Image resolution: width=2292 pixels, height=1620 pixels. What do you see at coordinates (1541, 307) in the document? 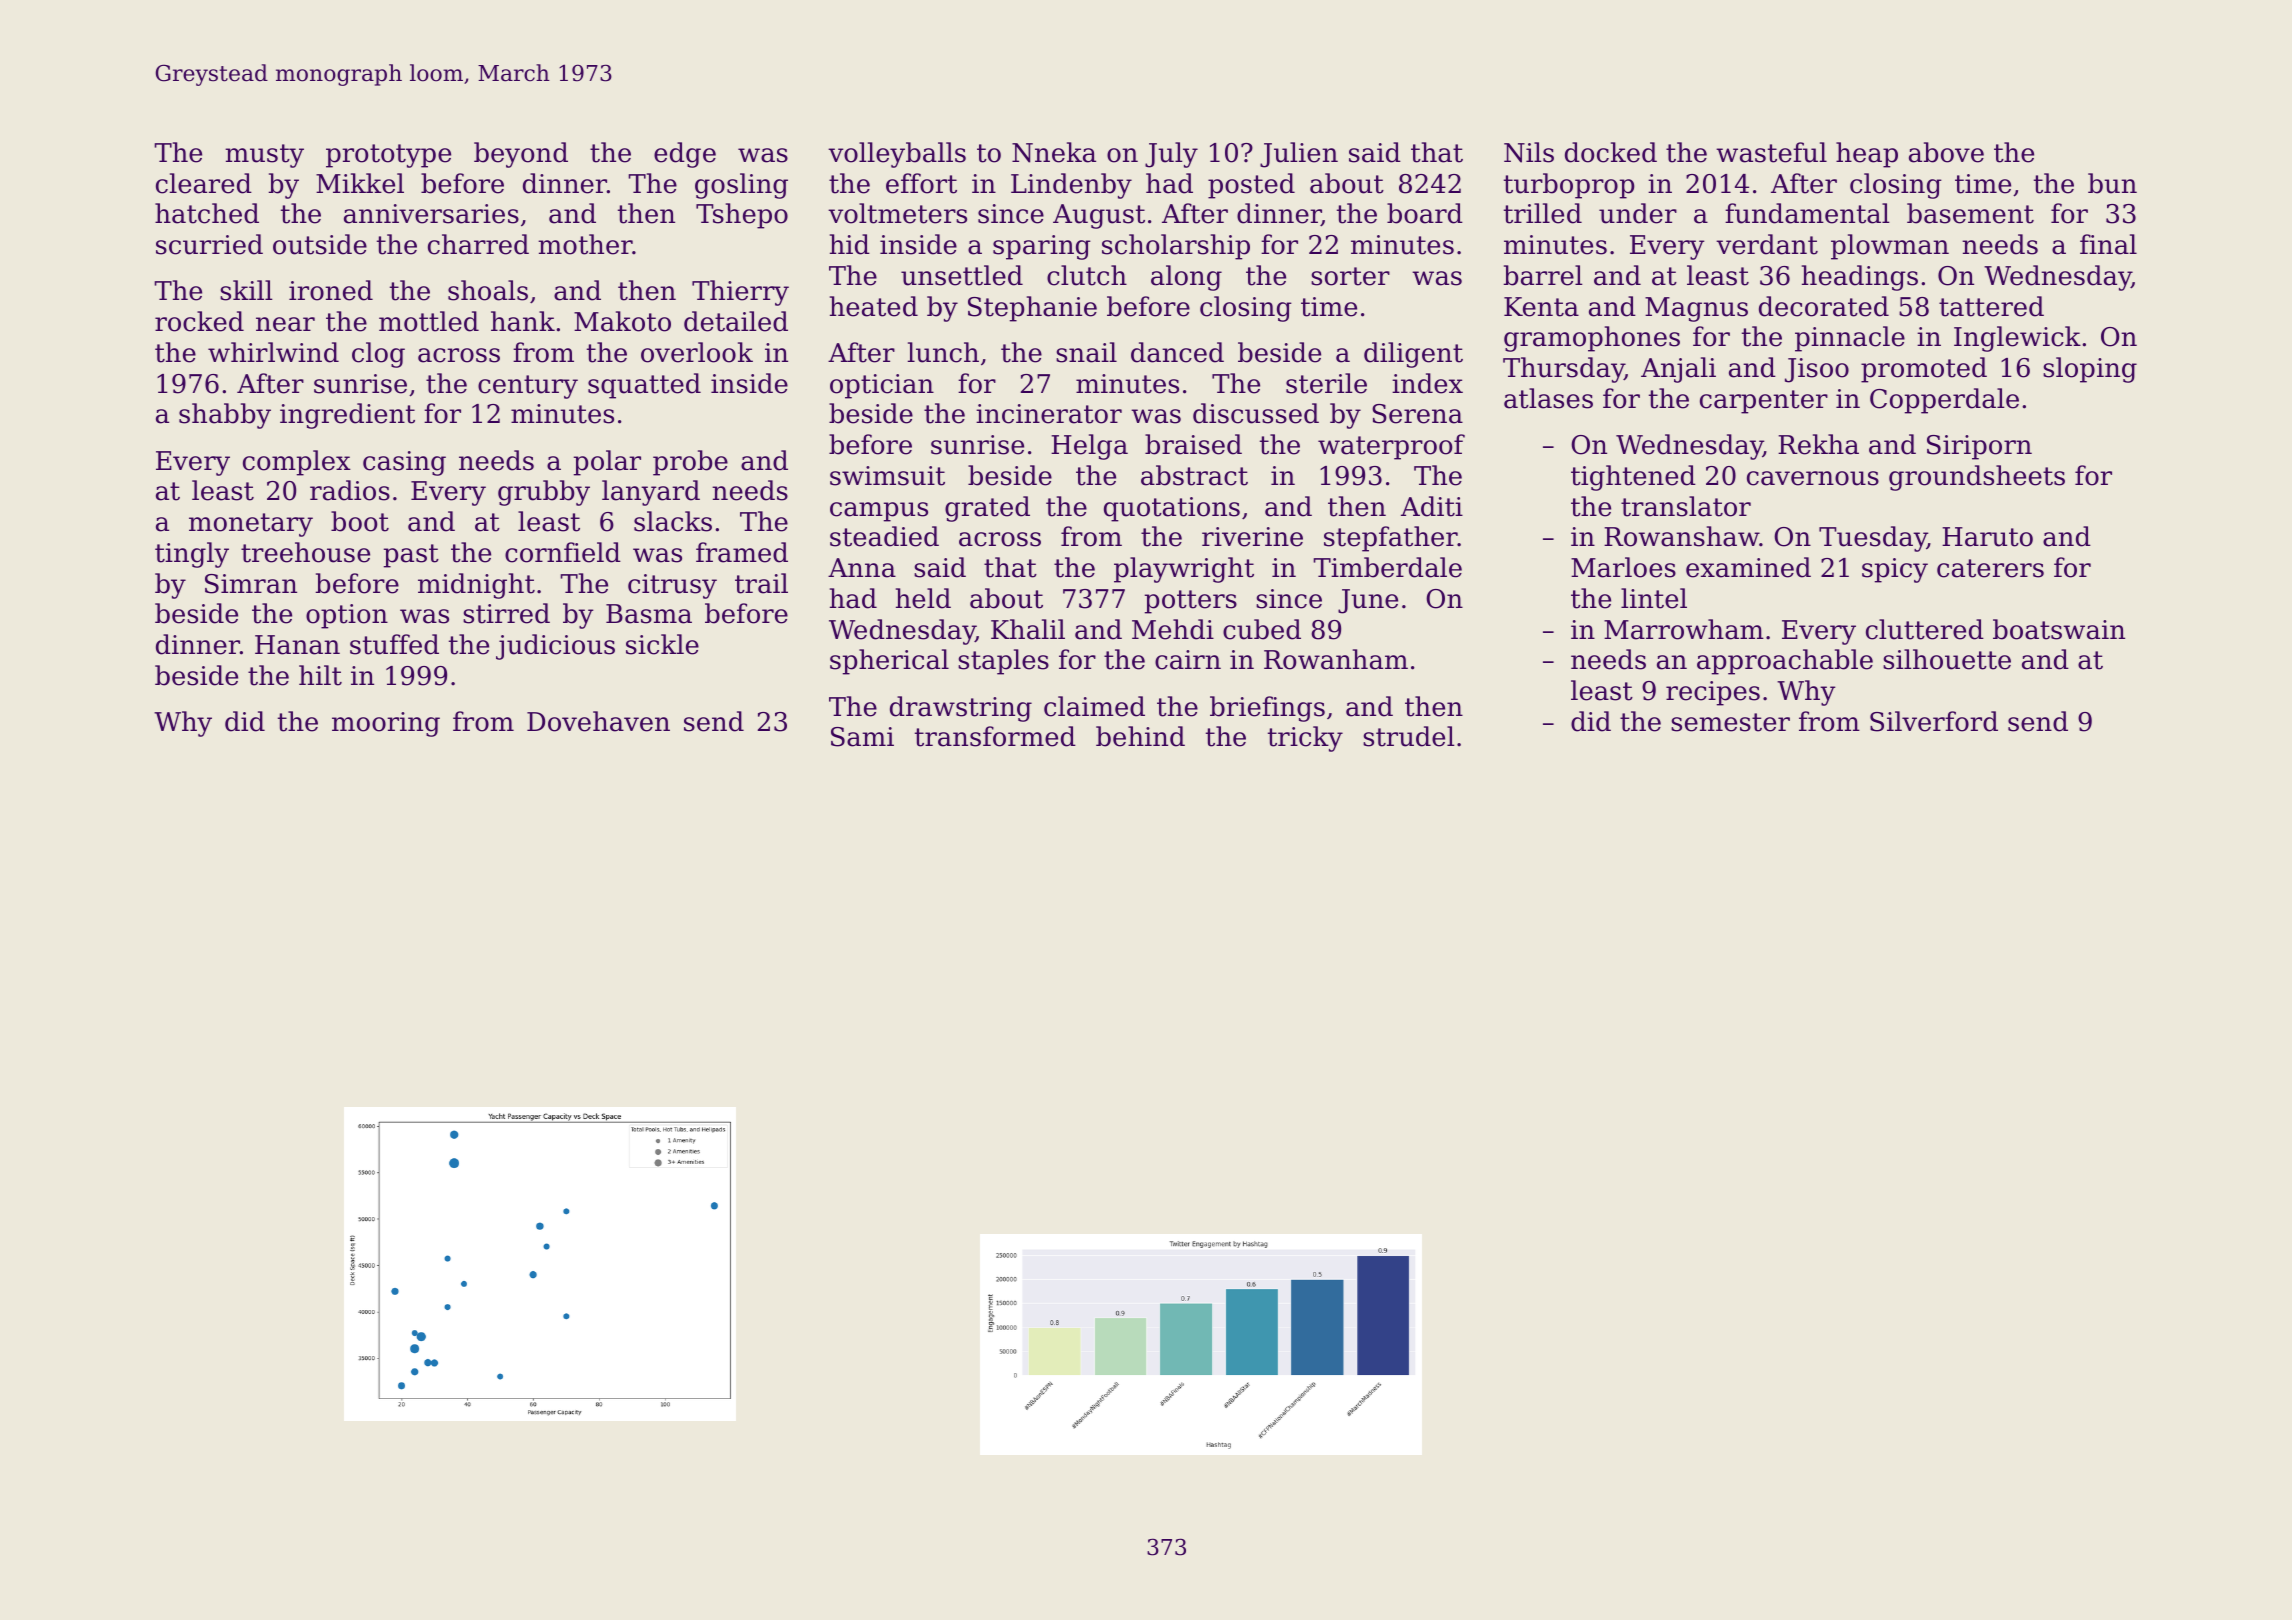
I see `Kenta` at bounding box center [1541, 307].
